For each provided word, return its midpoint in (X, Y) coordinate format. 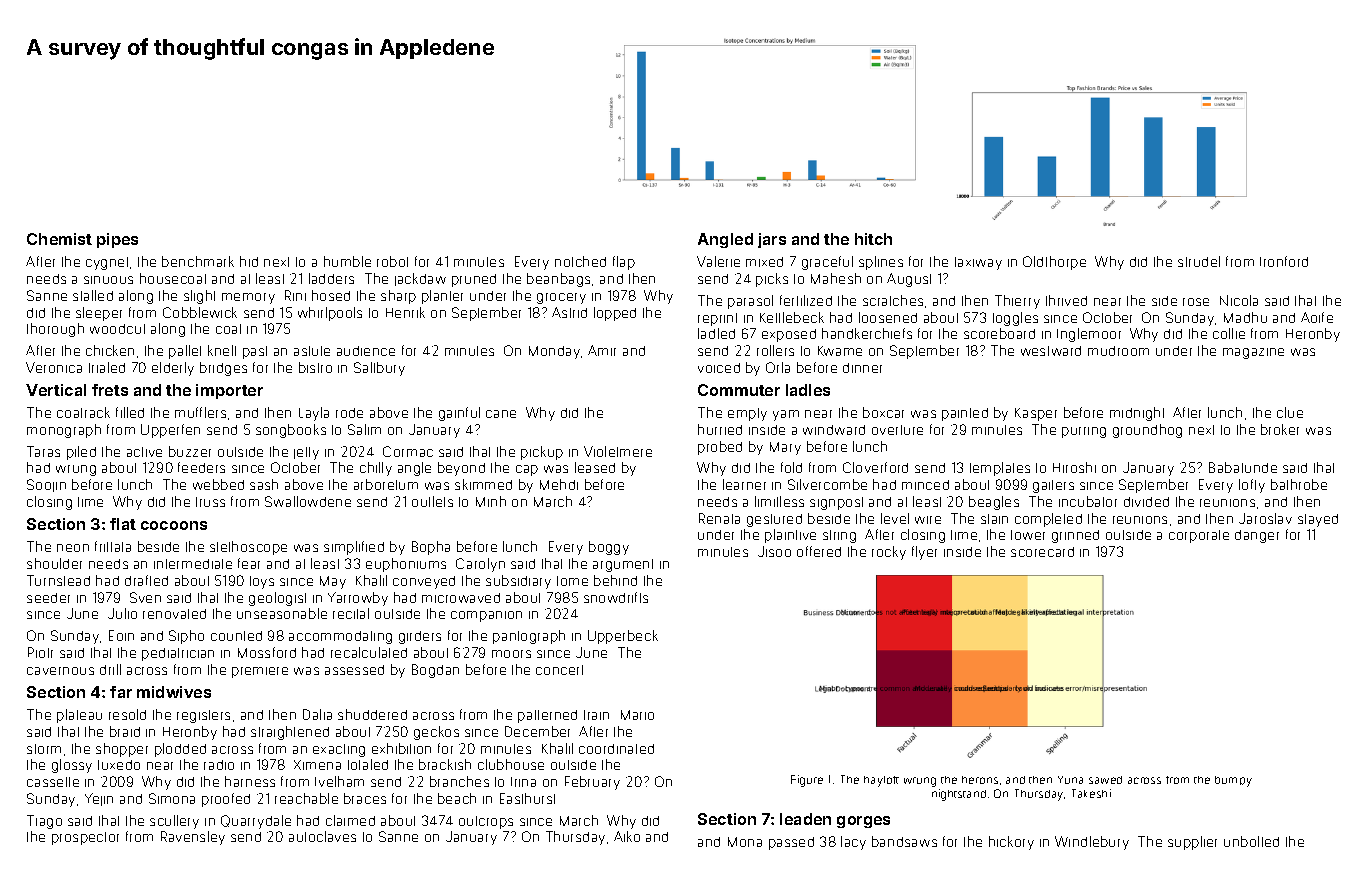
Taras (43, 451)
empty (747, 414)
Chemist (59, 239)
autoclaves (322, 836)
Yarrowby (358, 599)
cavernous (60, 671)
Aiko (627, 836)
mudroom (1118, 351)
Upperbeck (623, 637)
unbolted (1251, 841)
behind (615, 580)
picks (772, 280)
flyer (924, 553)
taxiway (978, 263)
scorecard (1042, 552)
